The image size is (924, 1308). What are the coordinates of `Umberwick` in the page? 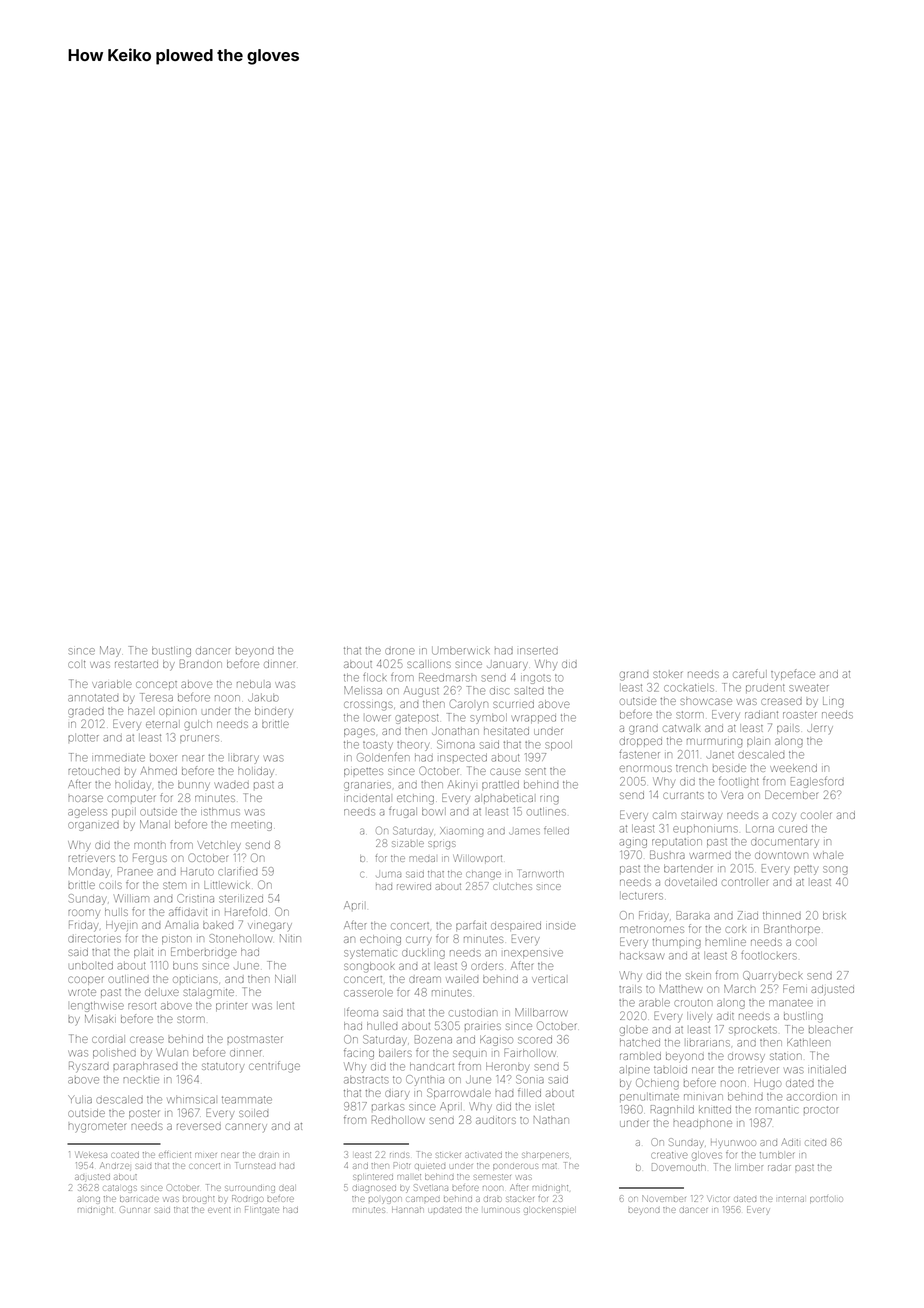 It's located at (461, 651).
